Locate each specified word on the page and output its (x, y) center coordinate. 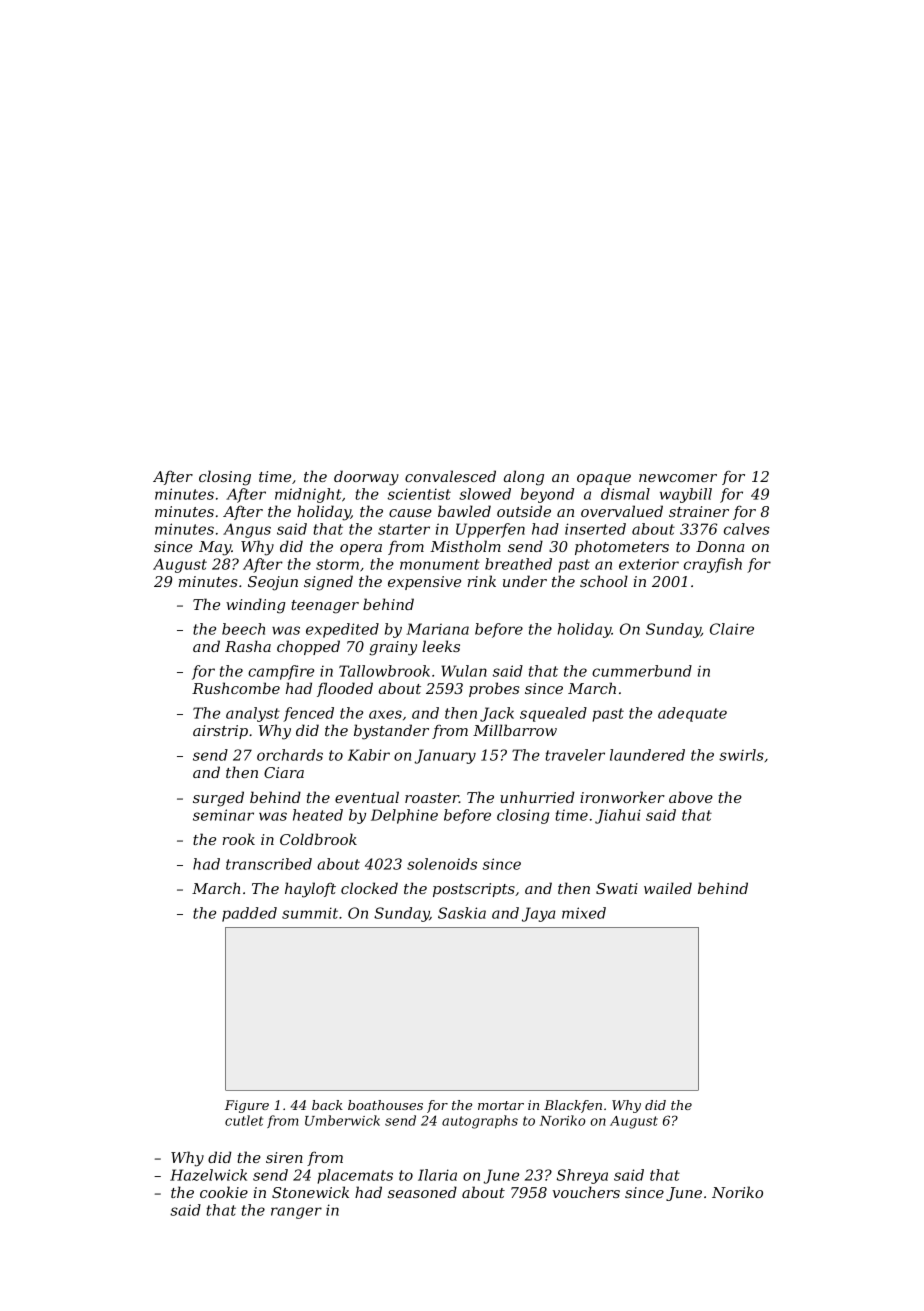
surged (218, 799)
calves (747, 529)
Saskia (462, 913)
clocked (369, 888)
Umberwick (342, 1120)
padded (249, 914)
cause (410, 513)
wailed (668, 888)
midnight (308, 495)
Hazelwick (208, 1175)
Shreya (582, 1176)
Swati (617, 888)
